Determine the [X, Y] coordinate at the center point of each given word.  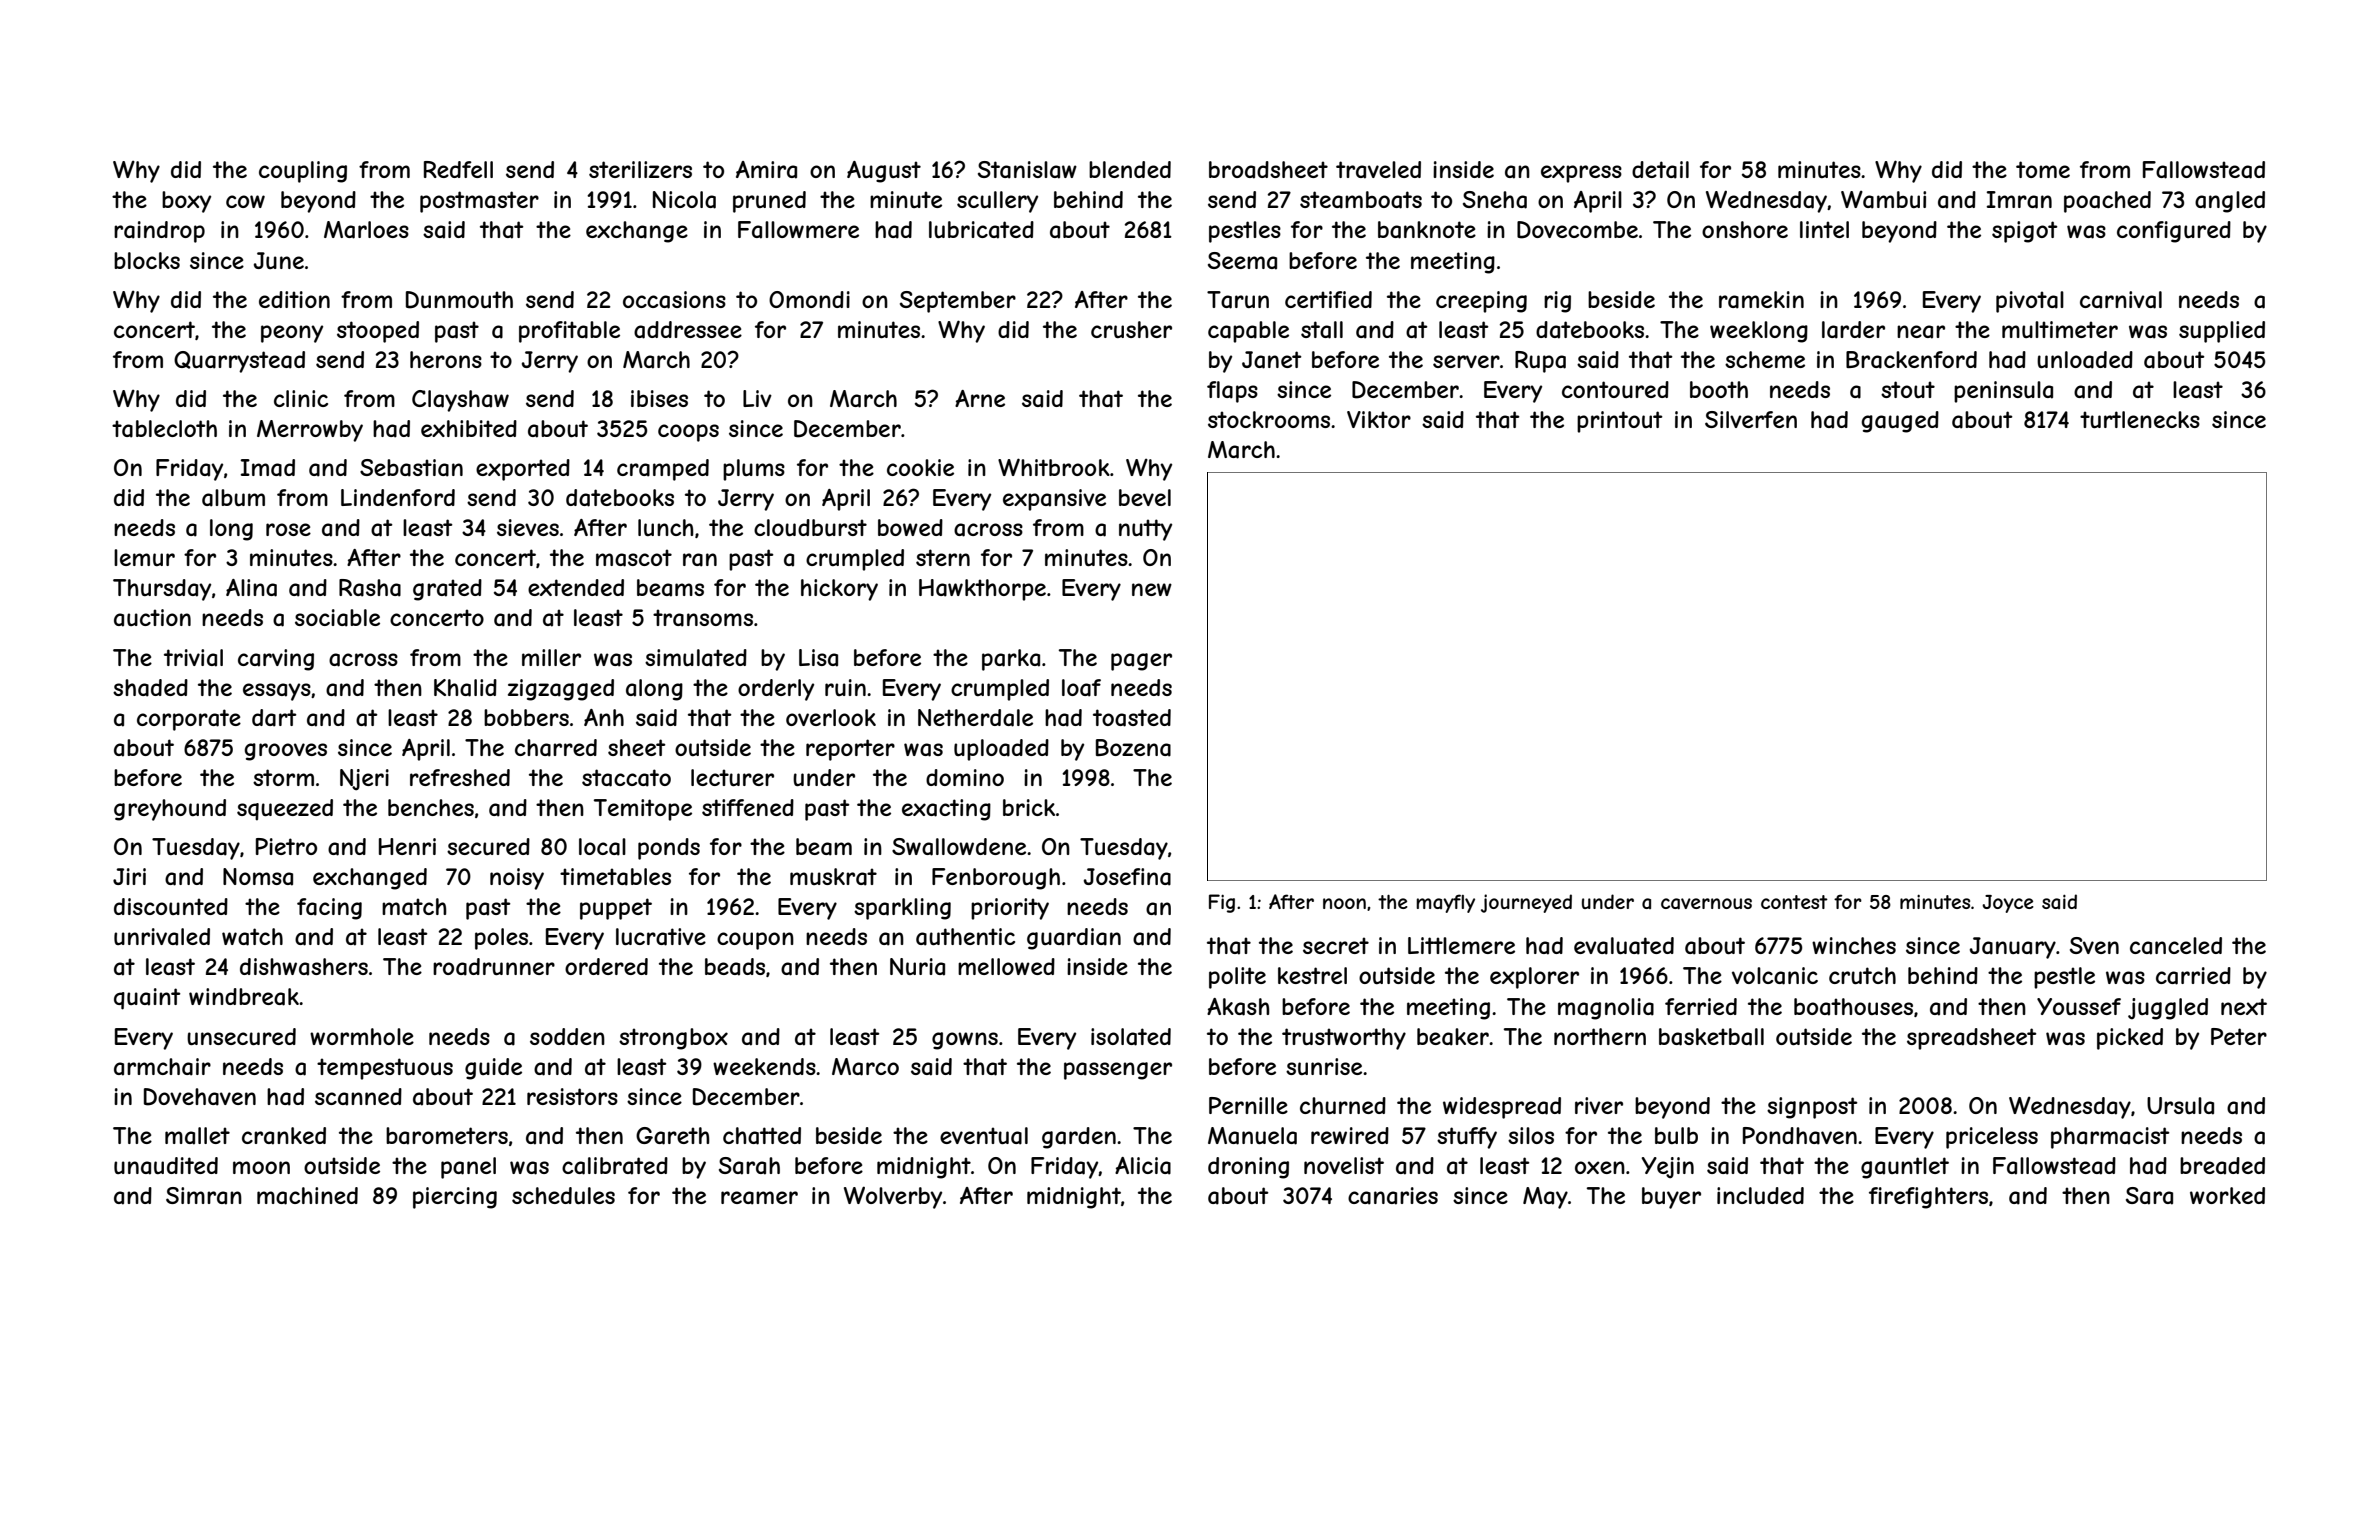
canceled [2176, 946]
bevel [1145, 497]
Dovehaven [200, 1097]
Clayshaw [460, 401]
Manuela [1252, 1136]
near [1921, 332]
